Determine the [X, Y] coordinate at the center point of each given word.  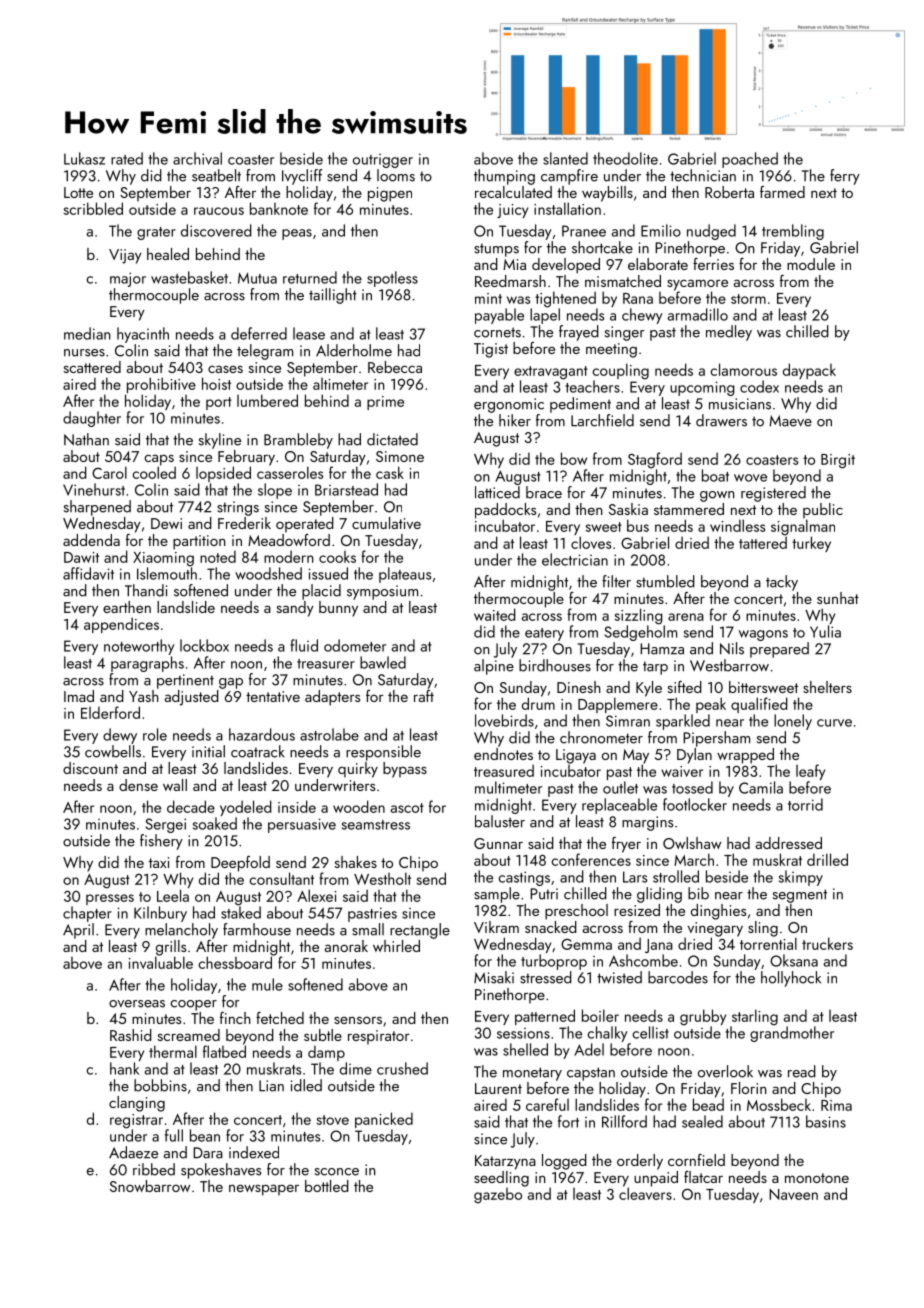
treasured [504, 770]
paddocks [505, 511]
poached [750, 160]
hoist [216, 383]
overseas [137, 1004]
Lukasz [84, 158]
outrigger [383, 161]
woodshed [268, 573]
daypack [809, 371]
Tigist [491, 350]
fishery [161, 842]
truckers [827, 943]
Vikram [496, 927]
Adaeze [133, 1152]
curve [834, 723]
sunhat [838, 598]
